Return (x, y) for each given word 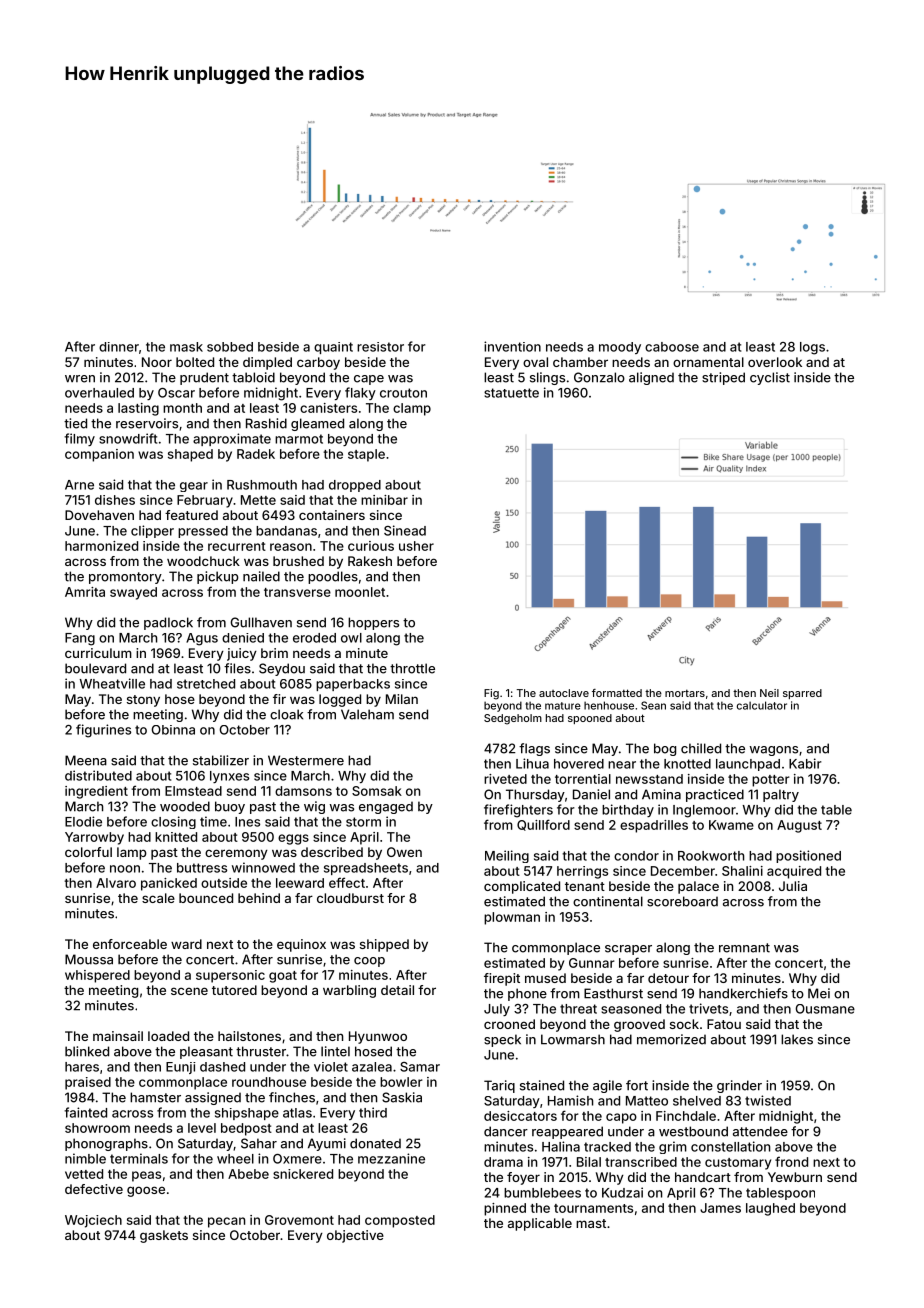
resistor (380, 347)
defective (94, 1189)
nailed (261, 576)
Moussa (89, 959)
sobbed (230, 347)
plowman (512, 918)
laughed (770, 1209)
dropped (355, 486)
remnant (744, 948)
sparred (802, 694)
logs (812, 348)
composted (400, 1221)
